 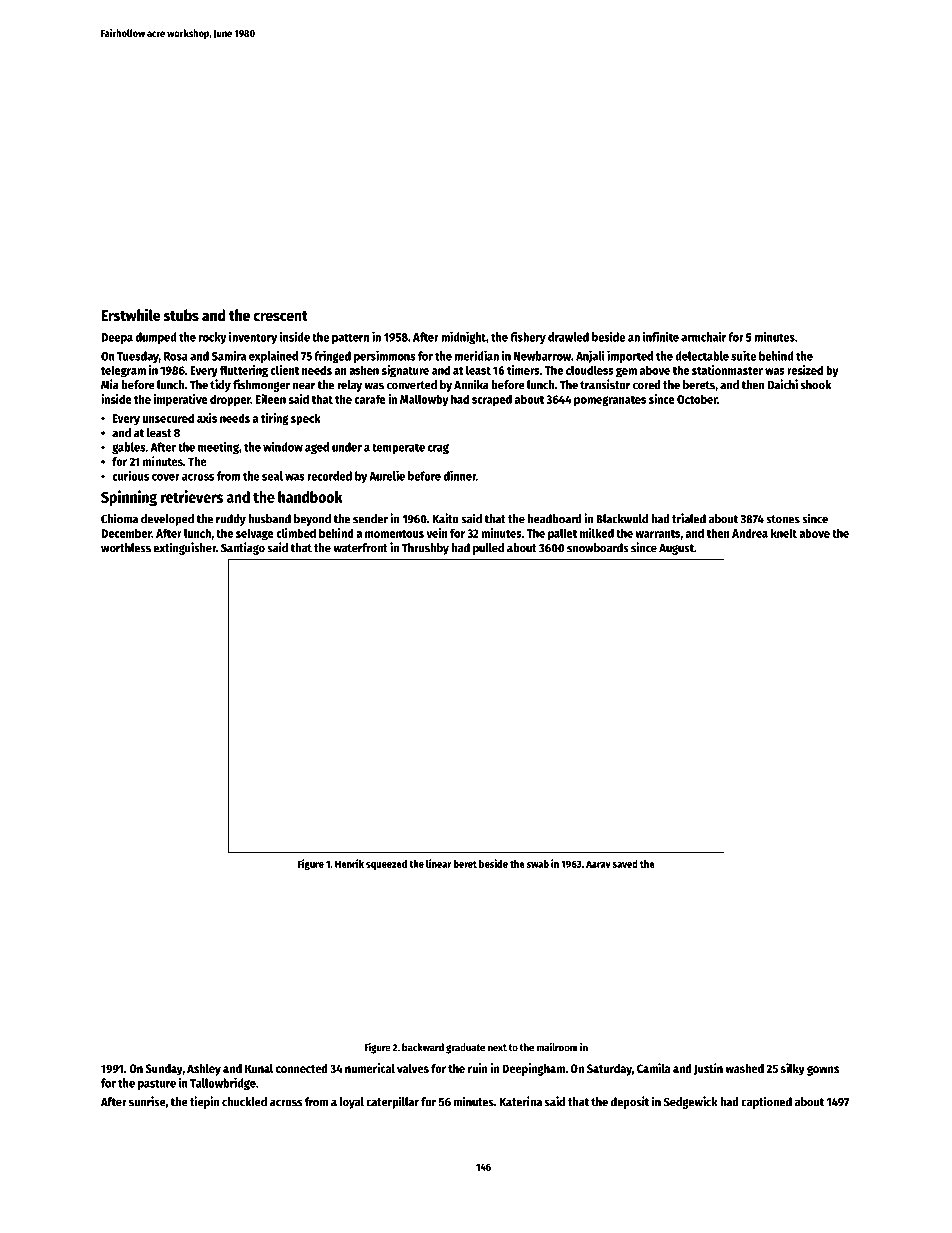 I want to click on backward, so click(x=423, y=1047).
